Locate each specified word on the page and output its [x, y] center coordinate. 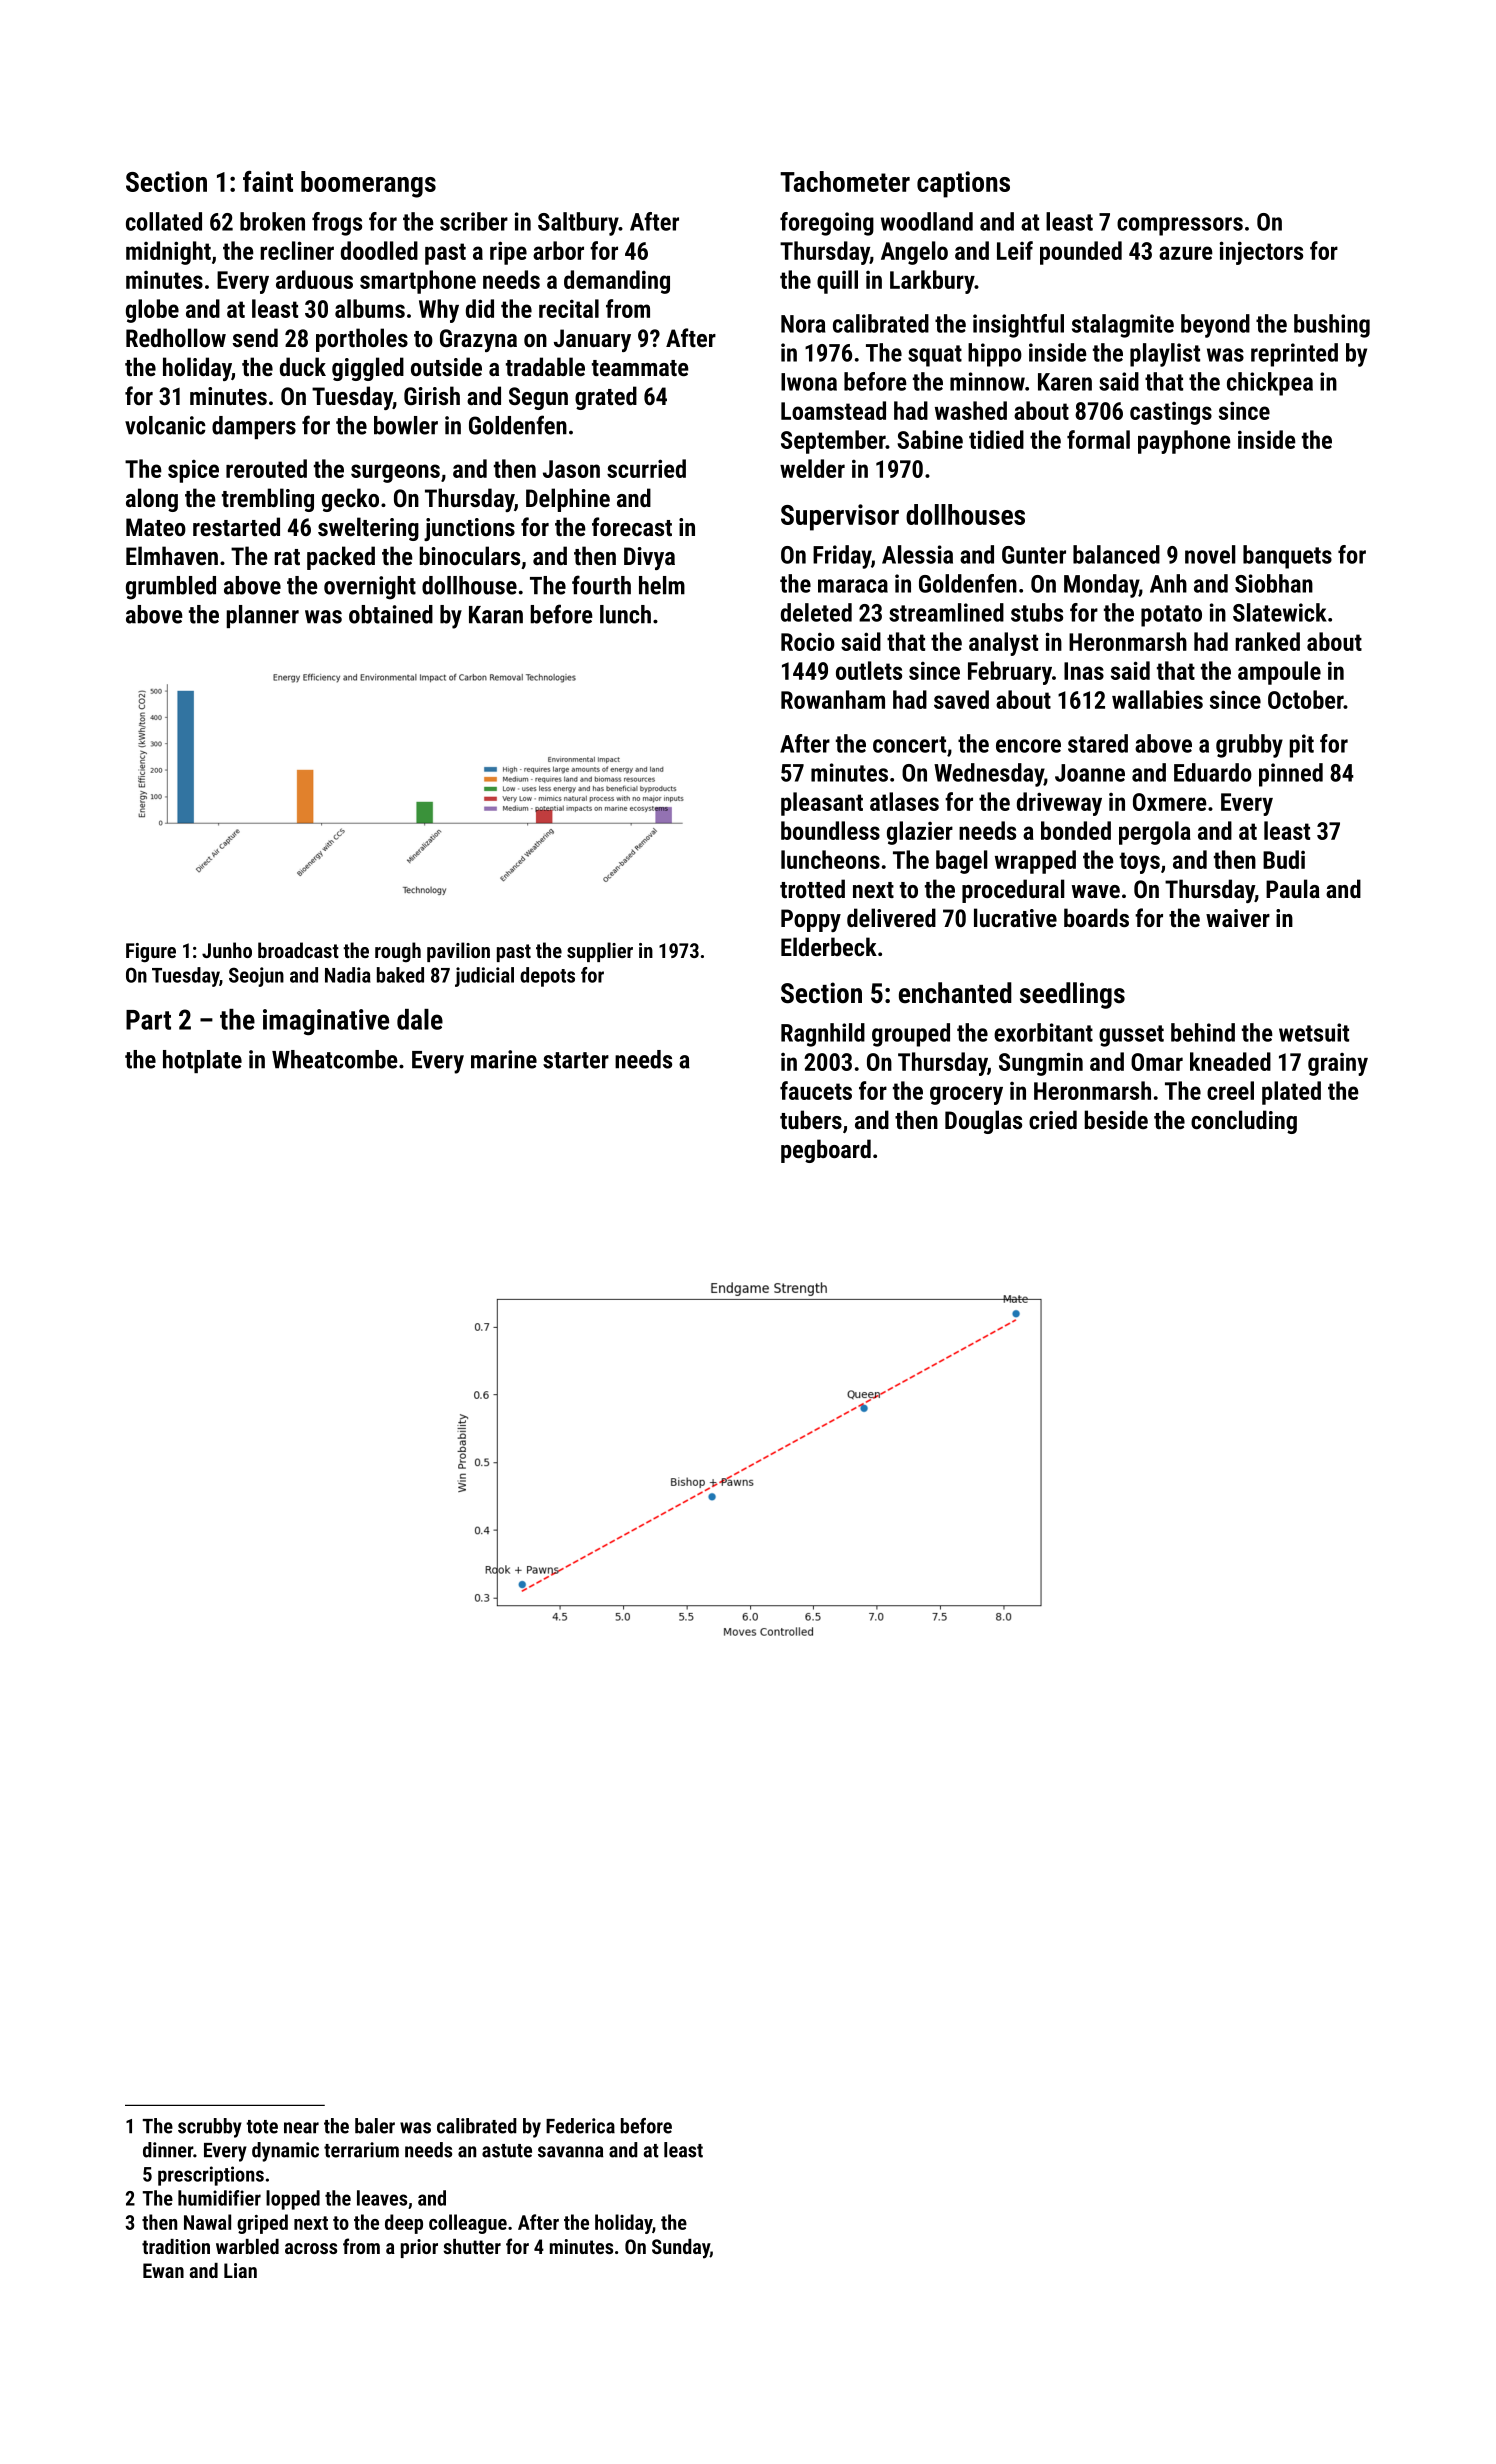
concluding [1244, 1122]
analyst [1003, 644]
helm [662, 585]
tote [262, 2127]
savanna [570, 2152]
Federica [580, 2126]
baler [375, 2126]
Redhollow [176, 337]
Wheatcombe [335, 1059]
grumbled [171, 588]
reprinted [1294, 355]
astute [507, 2151]
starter [576, 1060]
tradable [545, 366]
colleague [468, 2224]
